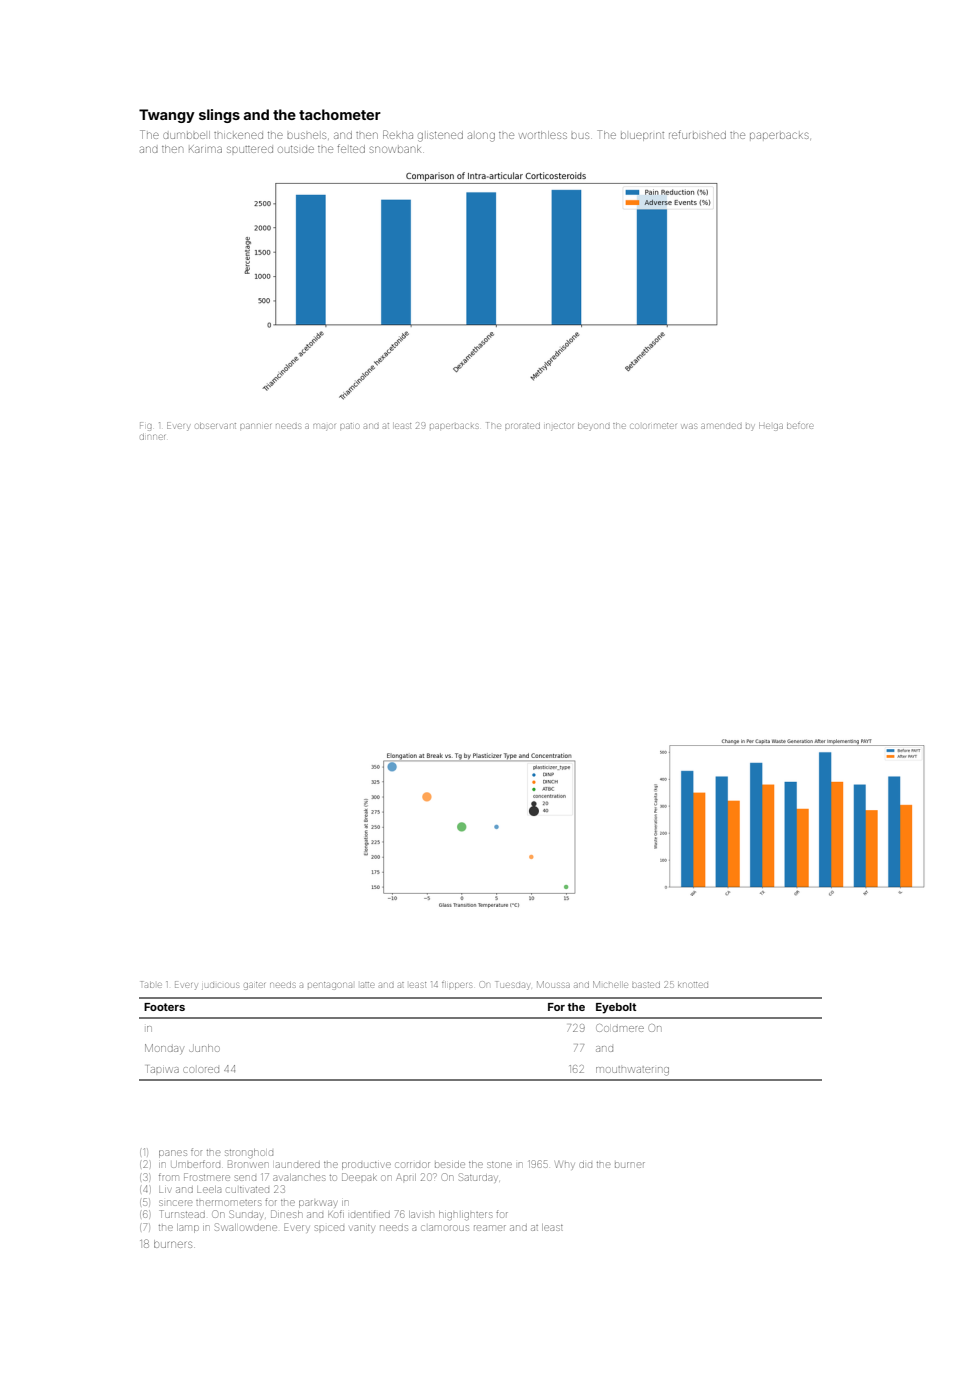  Describe the element at coordinates (585, 1165) in the image. I see `did` at that location.
